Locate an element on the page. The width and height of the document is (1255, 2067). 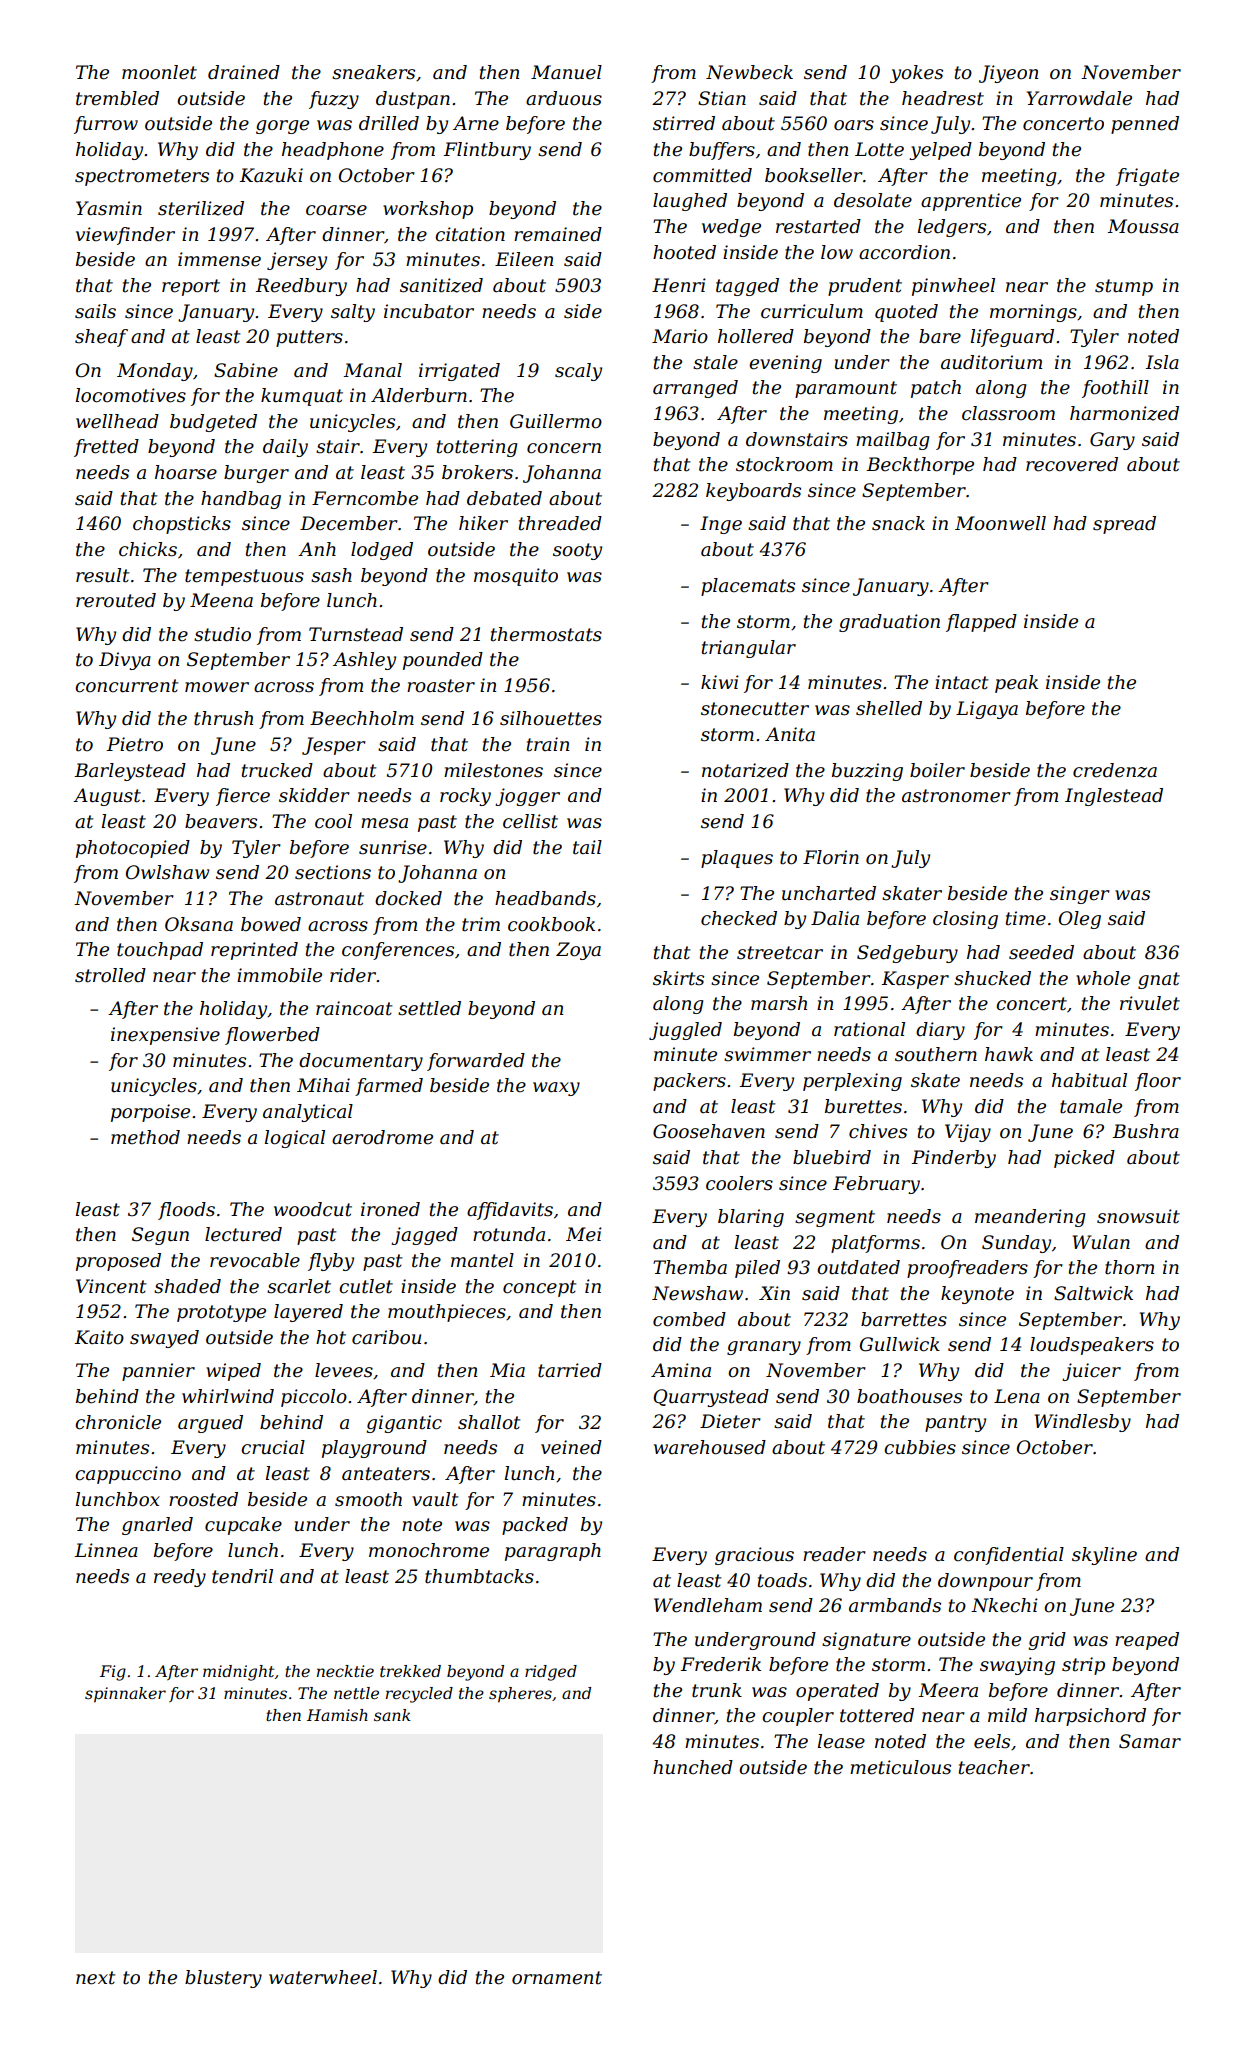
mouthpieces is located at coordinates (447, 1313).
